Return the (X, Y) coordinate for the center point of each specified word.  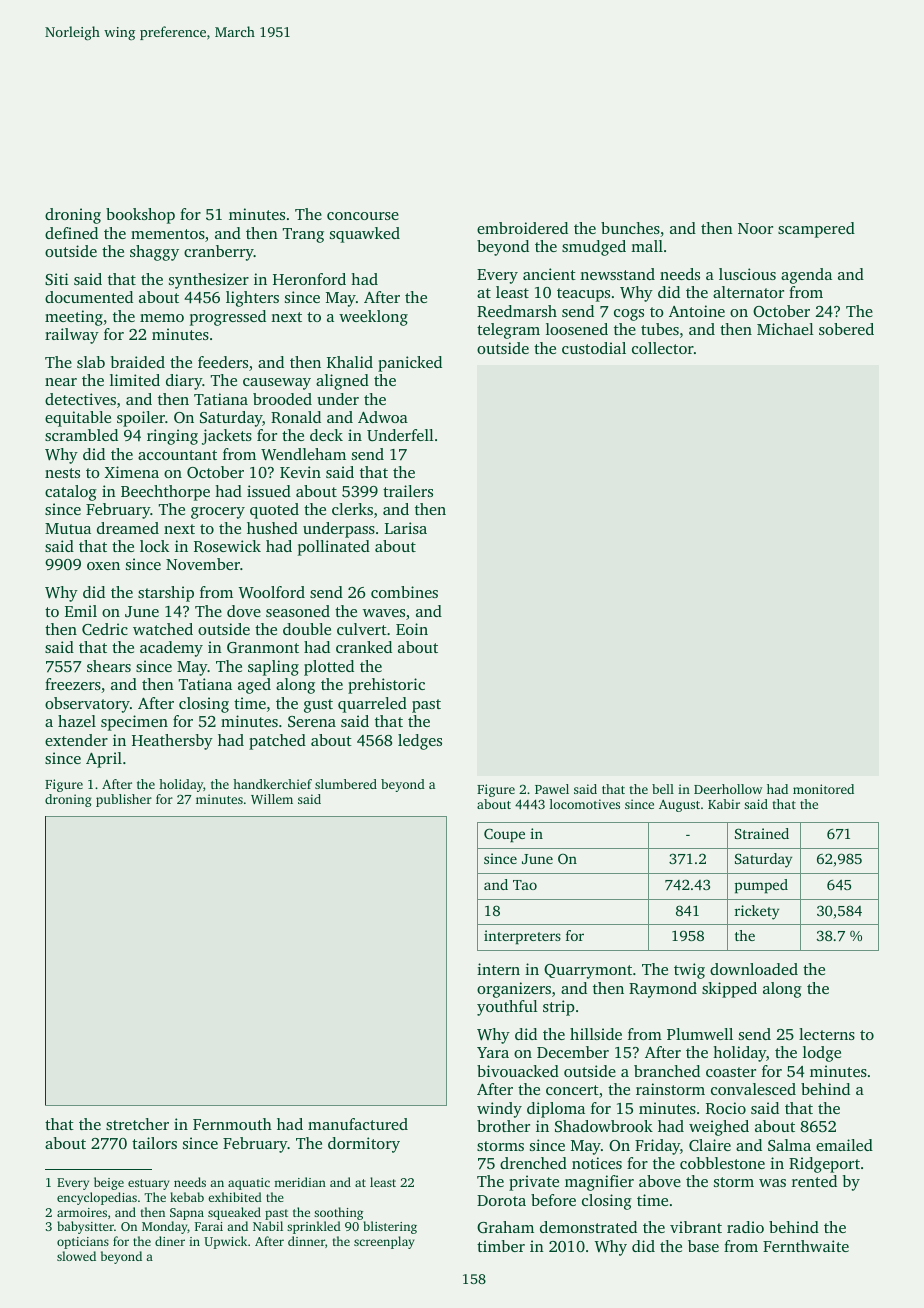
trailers (408, 491)
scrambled (81, 435)
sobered (846, 329)
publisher (124, 800)
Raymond (663, 990)
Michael (785, 329)
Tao (525, 885)
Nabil (268, 1226)
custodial (594, 348)
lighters (252, 299)
